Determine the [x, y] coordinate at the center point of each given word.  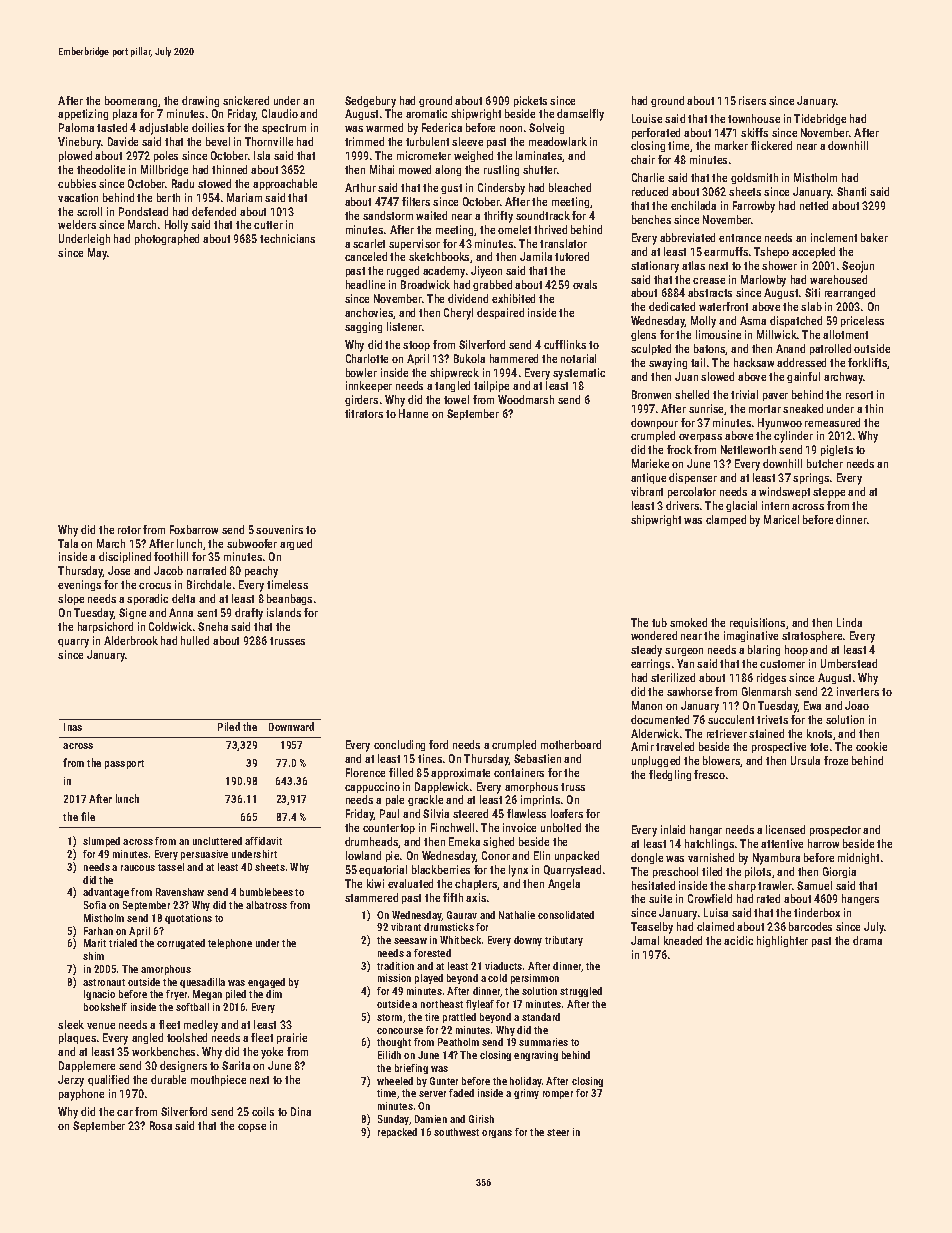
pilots [758, 872]
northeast [442, 1004]
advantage [106, 893]
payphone [81, 1095]
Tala [68, 543]
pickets [530, 101]
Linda [849, 622]
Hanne [413, 413]
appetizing [83, 114]
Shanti [851, 191]
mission [394, 978]
